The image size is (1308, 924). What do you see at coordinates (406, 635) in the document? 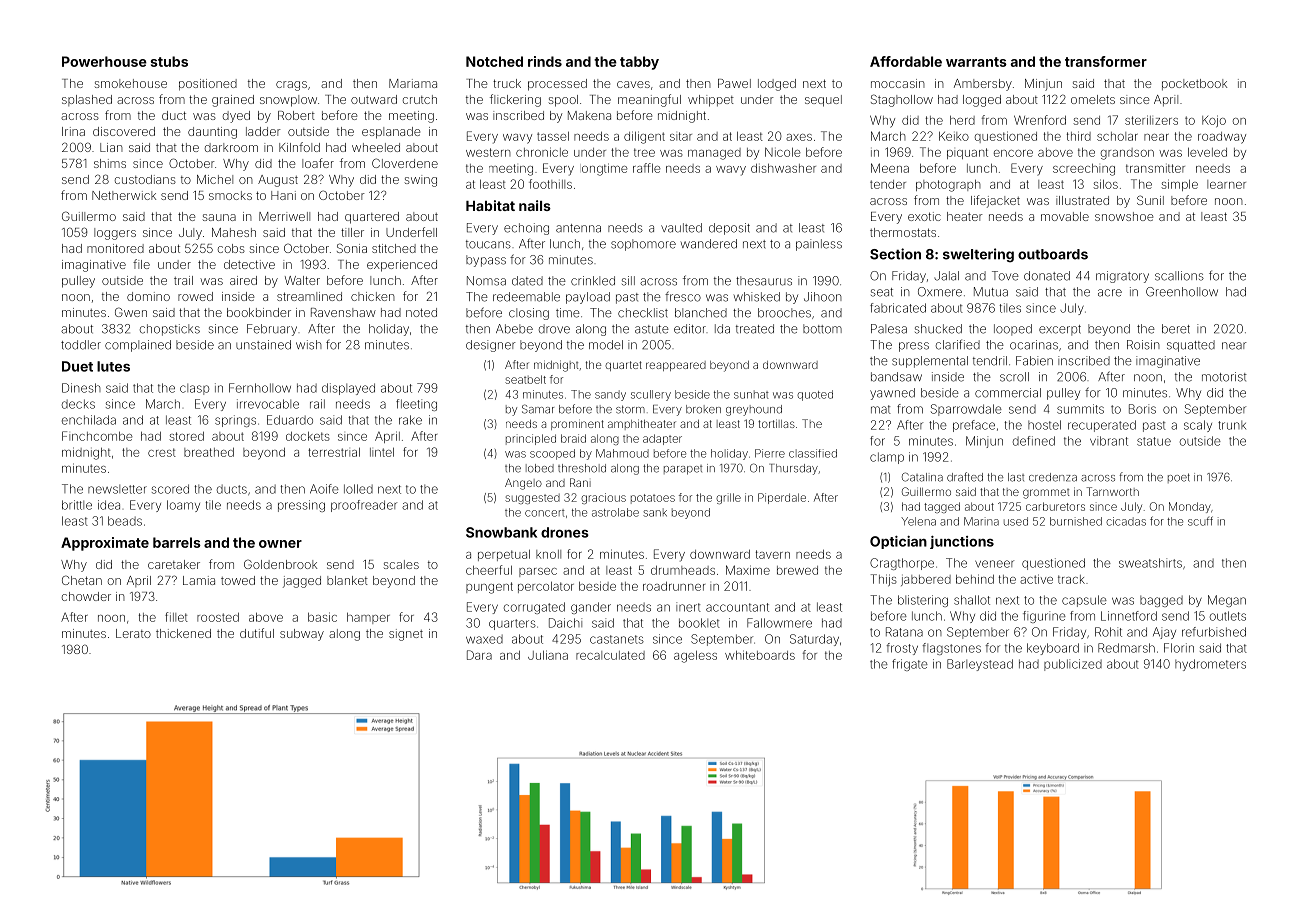
I see `signet` at bounding box center [406, 635].
